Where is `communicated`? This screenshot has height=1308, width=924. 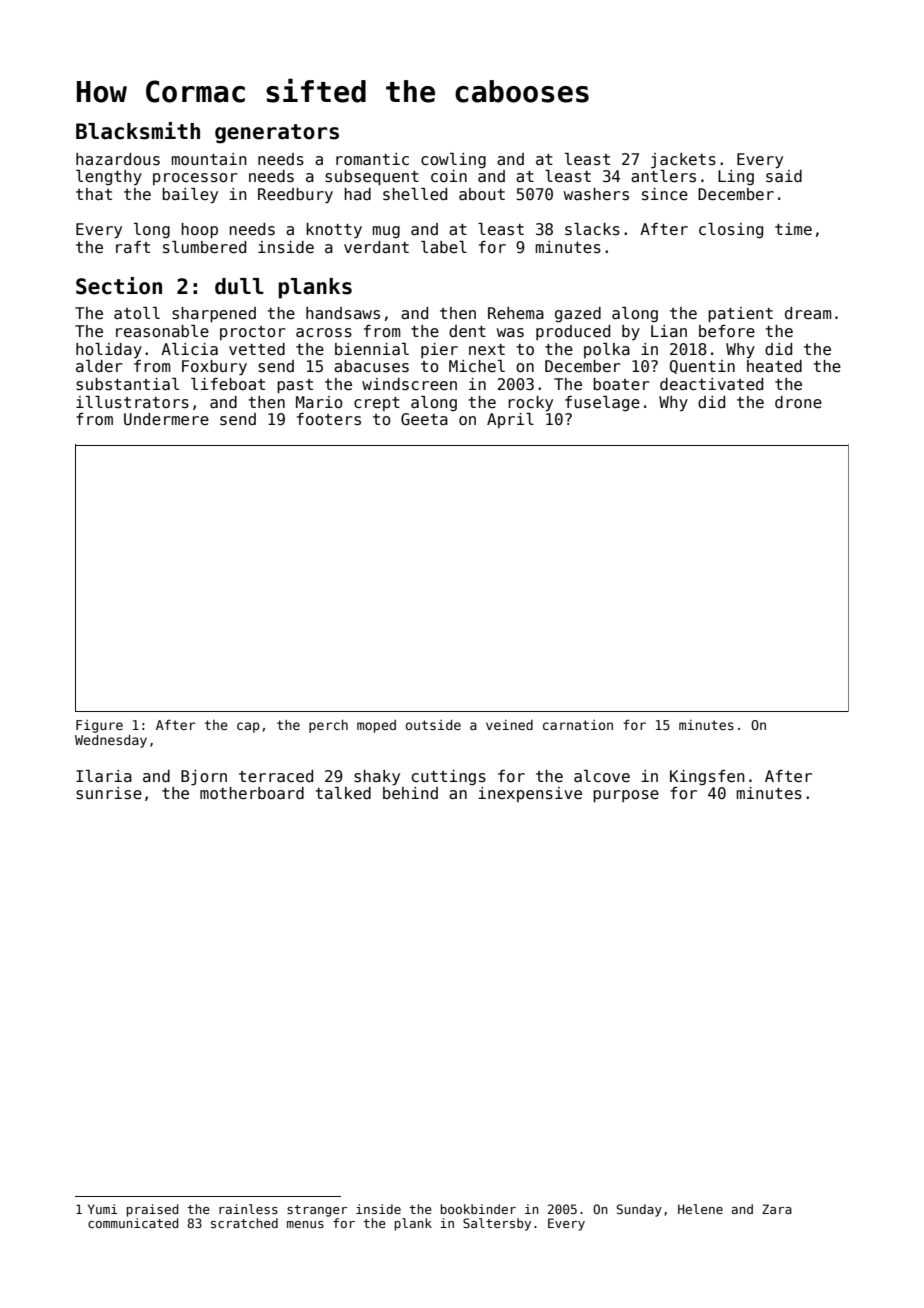 communicated is located at coordinates (133, 1223).
